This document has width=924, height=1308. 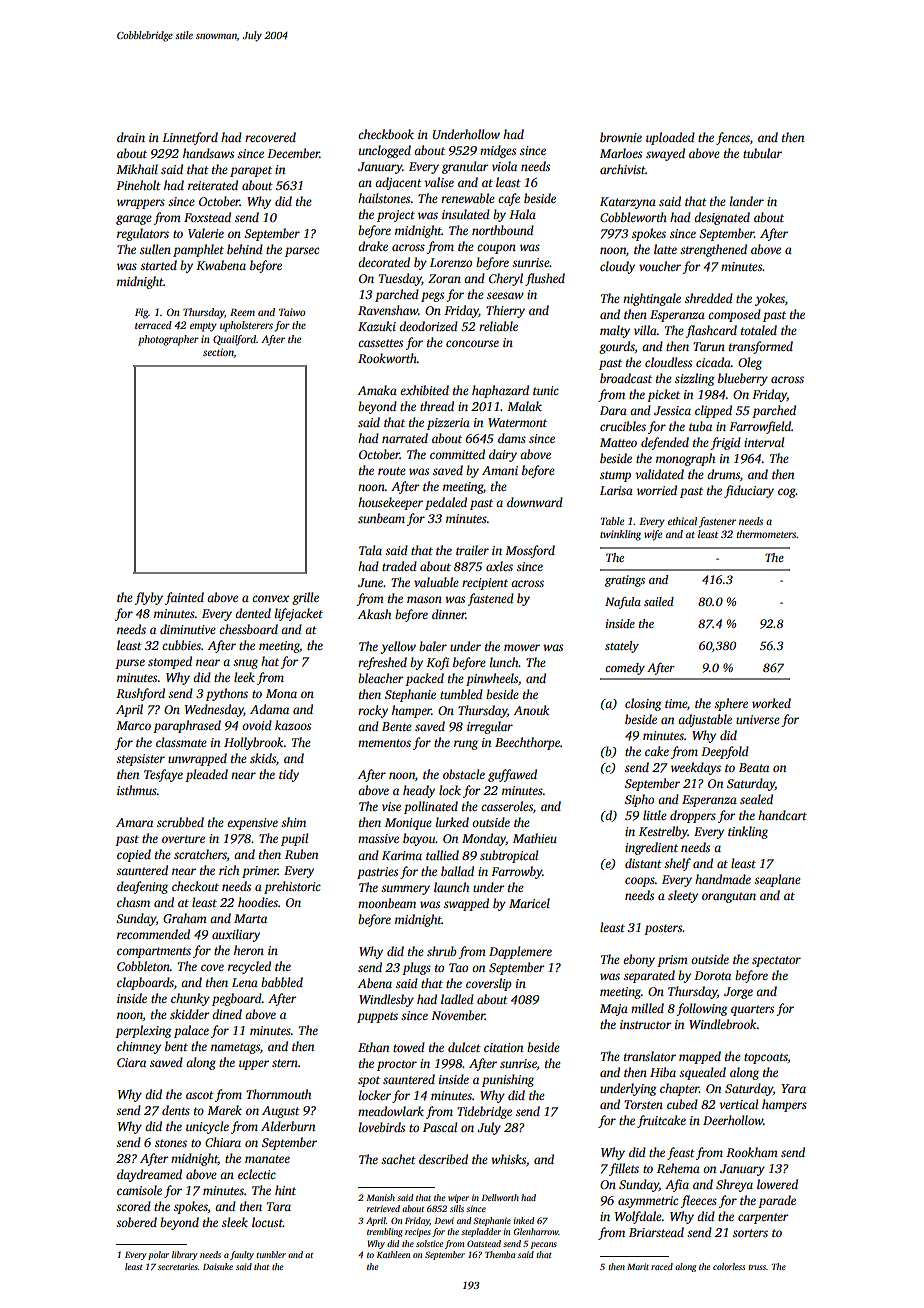 I want to click on December, so click(x=293, y=153).
